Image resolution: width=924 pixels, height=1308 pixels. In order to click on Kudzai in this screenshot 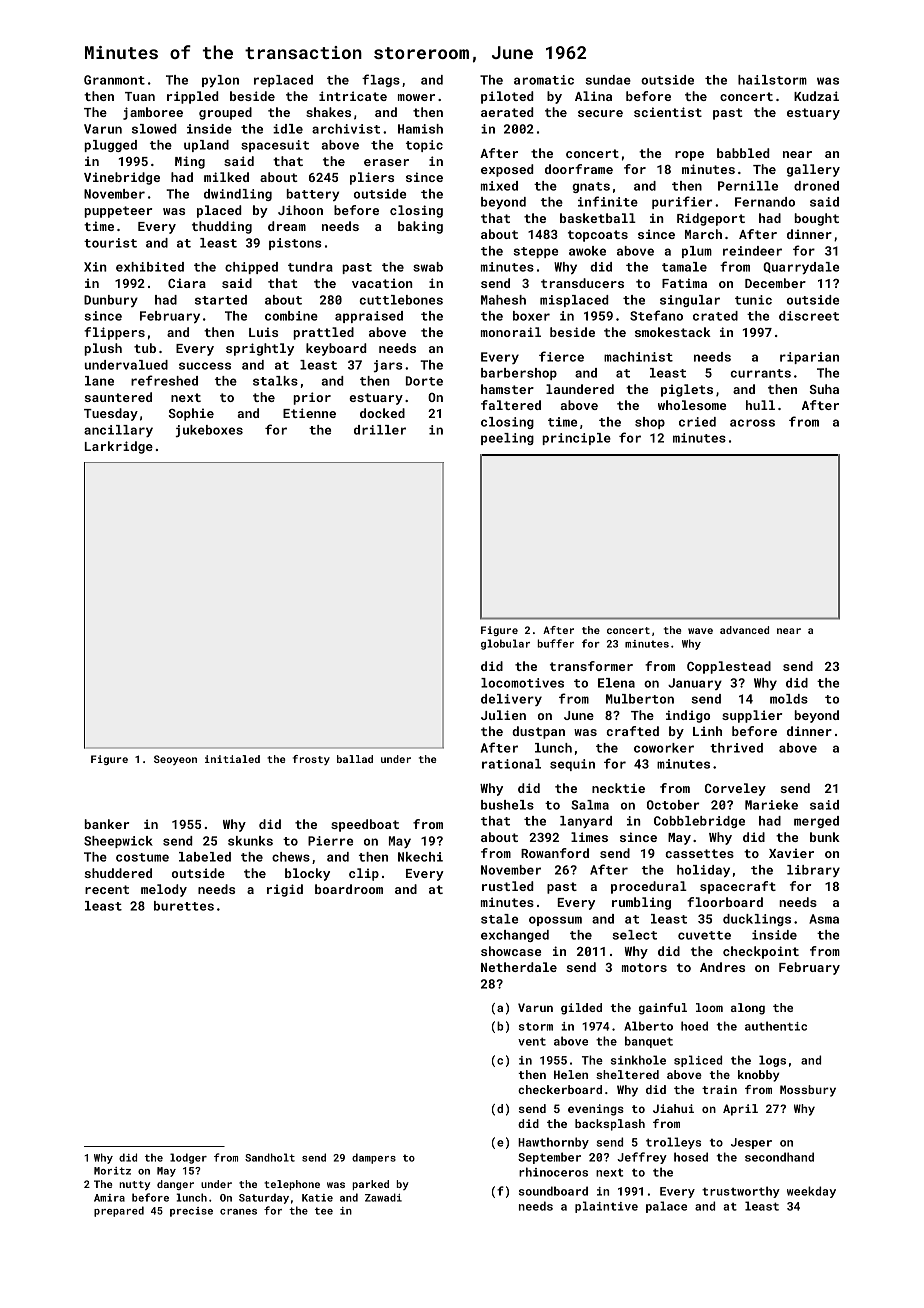, I will do `click(816, 96)`.
